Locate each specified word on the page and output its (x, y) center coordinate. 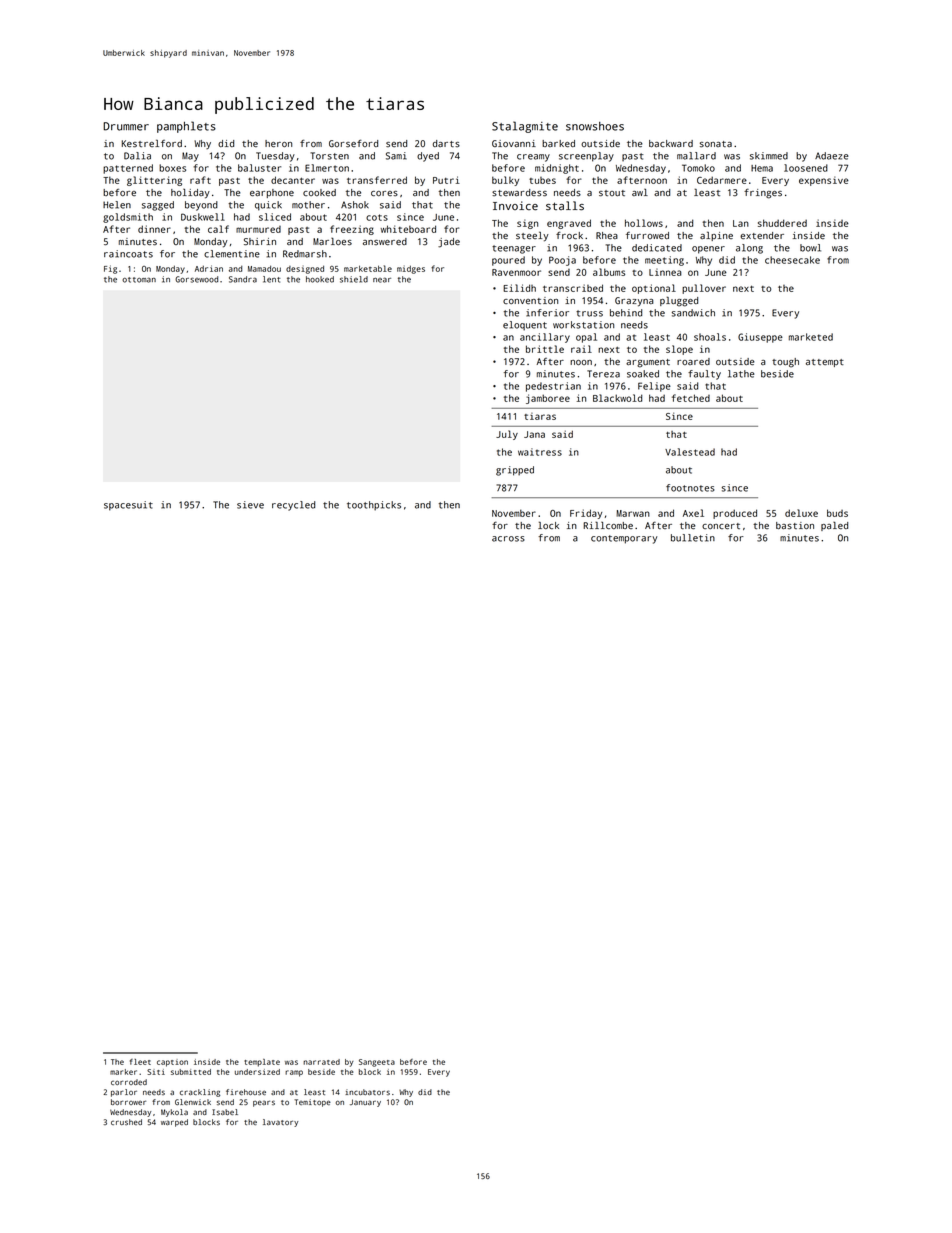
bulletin (693, 538)
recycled (293, 506)
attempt (825, 363)
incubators (367, 1092)
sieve (250, 505)
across (508, 539)
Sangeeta (377, 1063)
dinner (154, 229)
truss (589, 313)
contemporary (624, 539)
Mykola (174, 1113)
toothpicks (374, 506)
